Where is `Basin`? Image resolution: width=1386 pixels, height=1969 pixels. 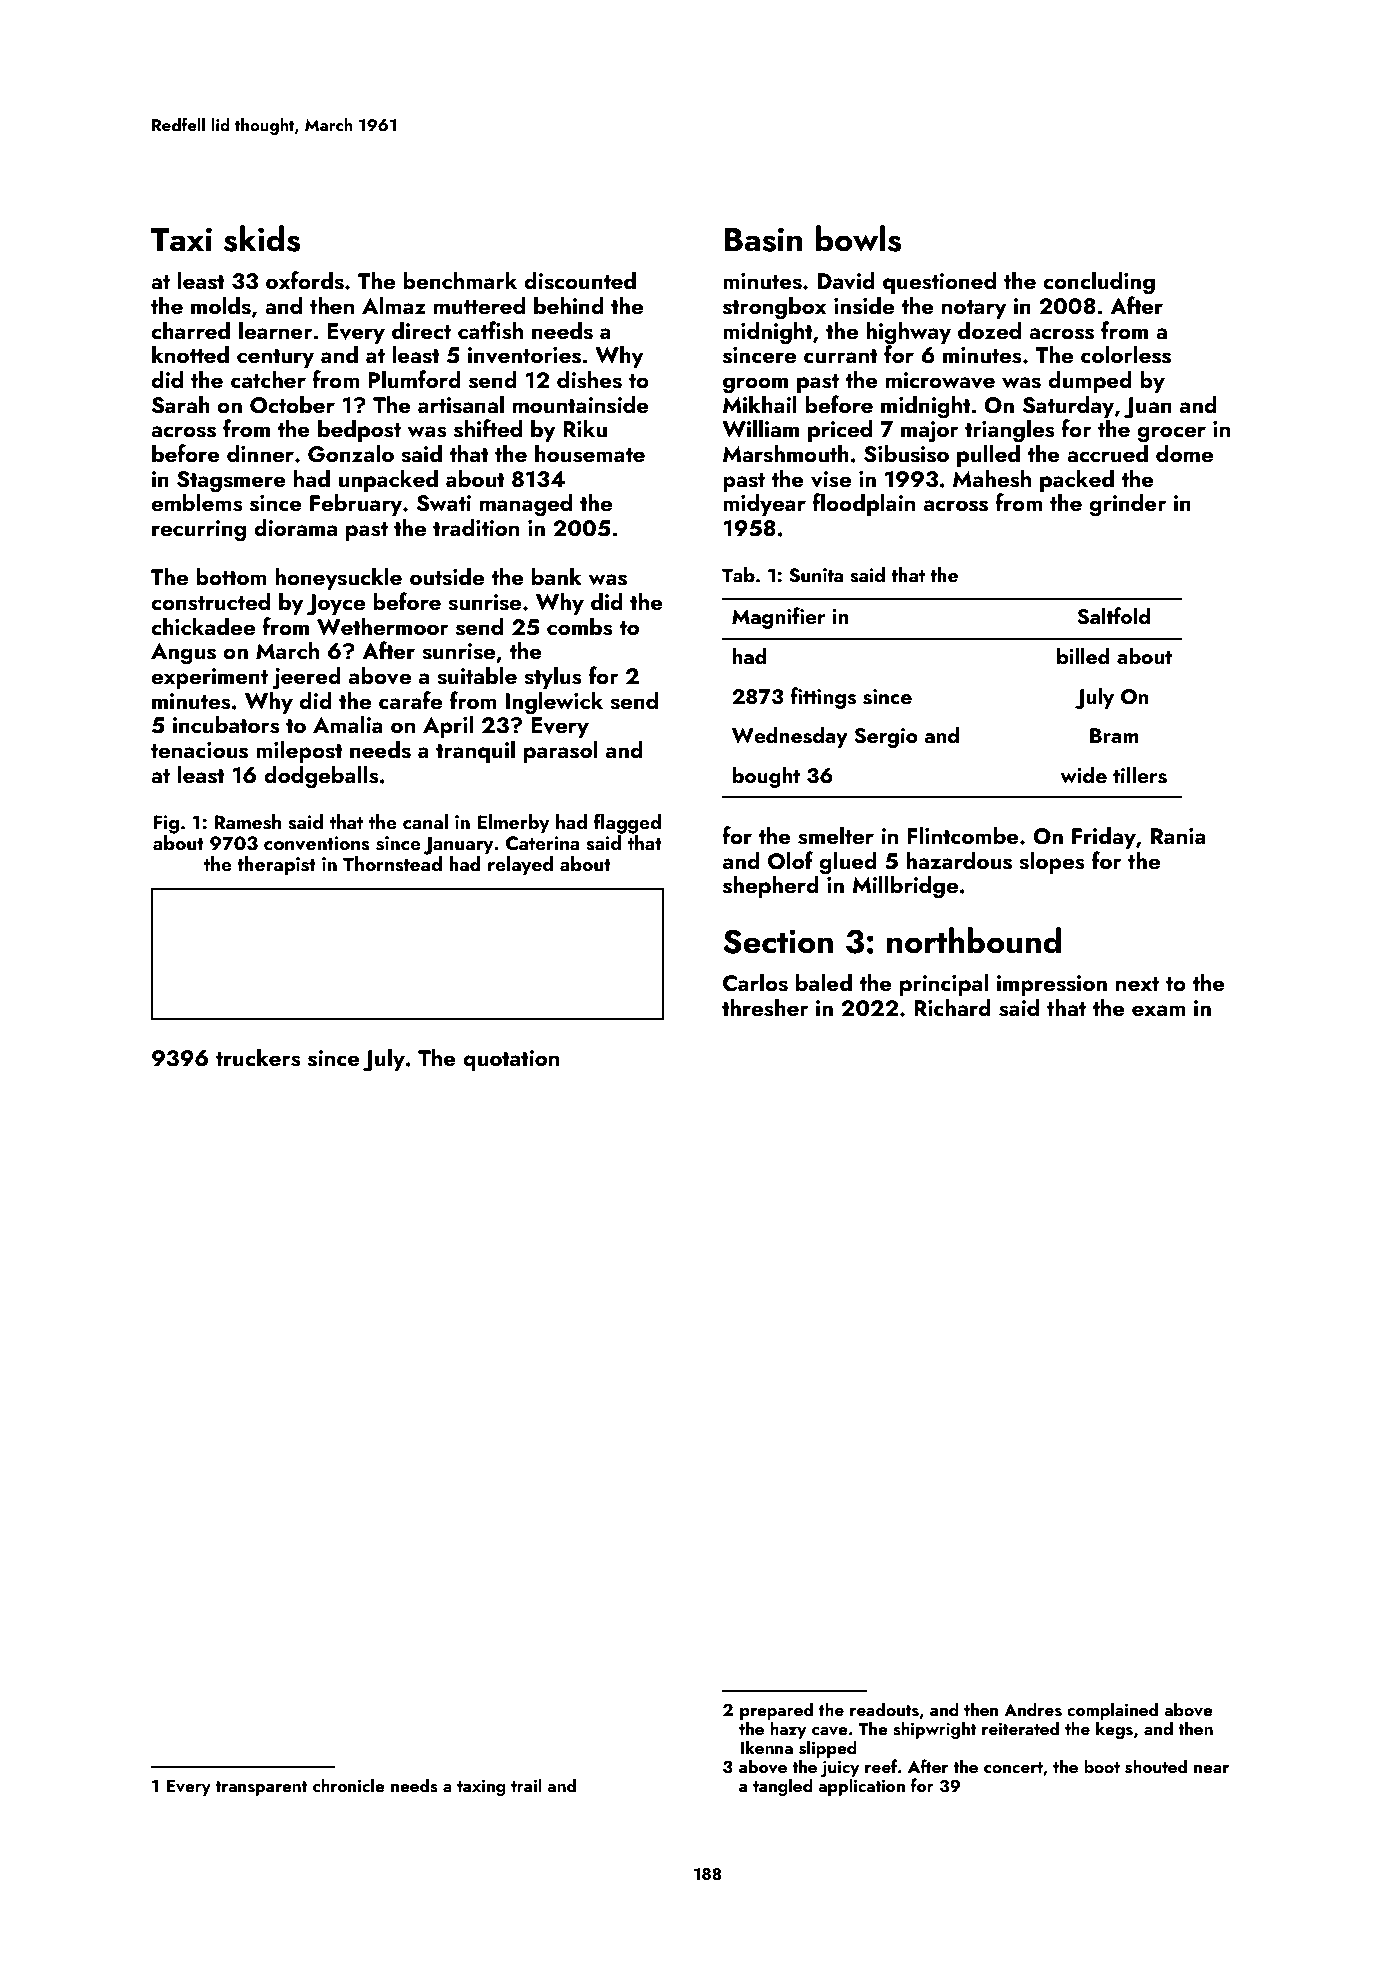 Basin is located at coordinates (763, 239).
